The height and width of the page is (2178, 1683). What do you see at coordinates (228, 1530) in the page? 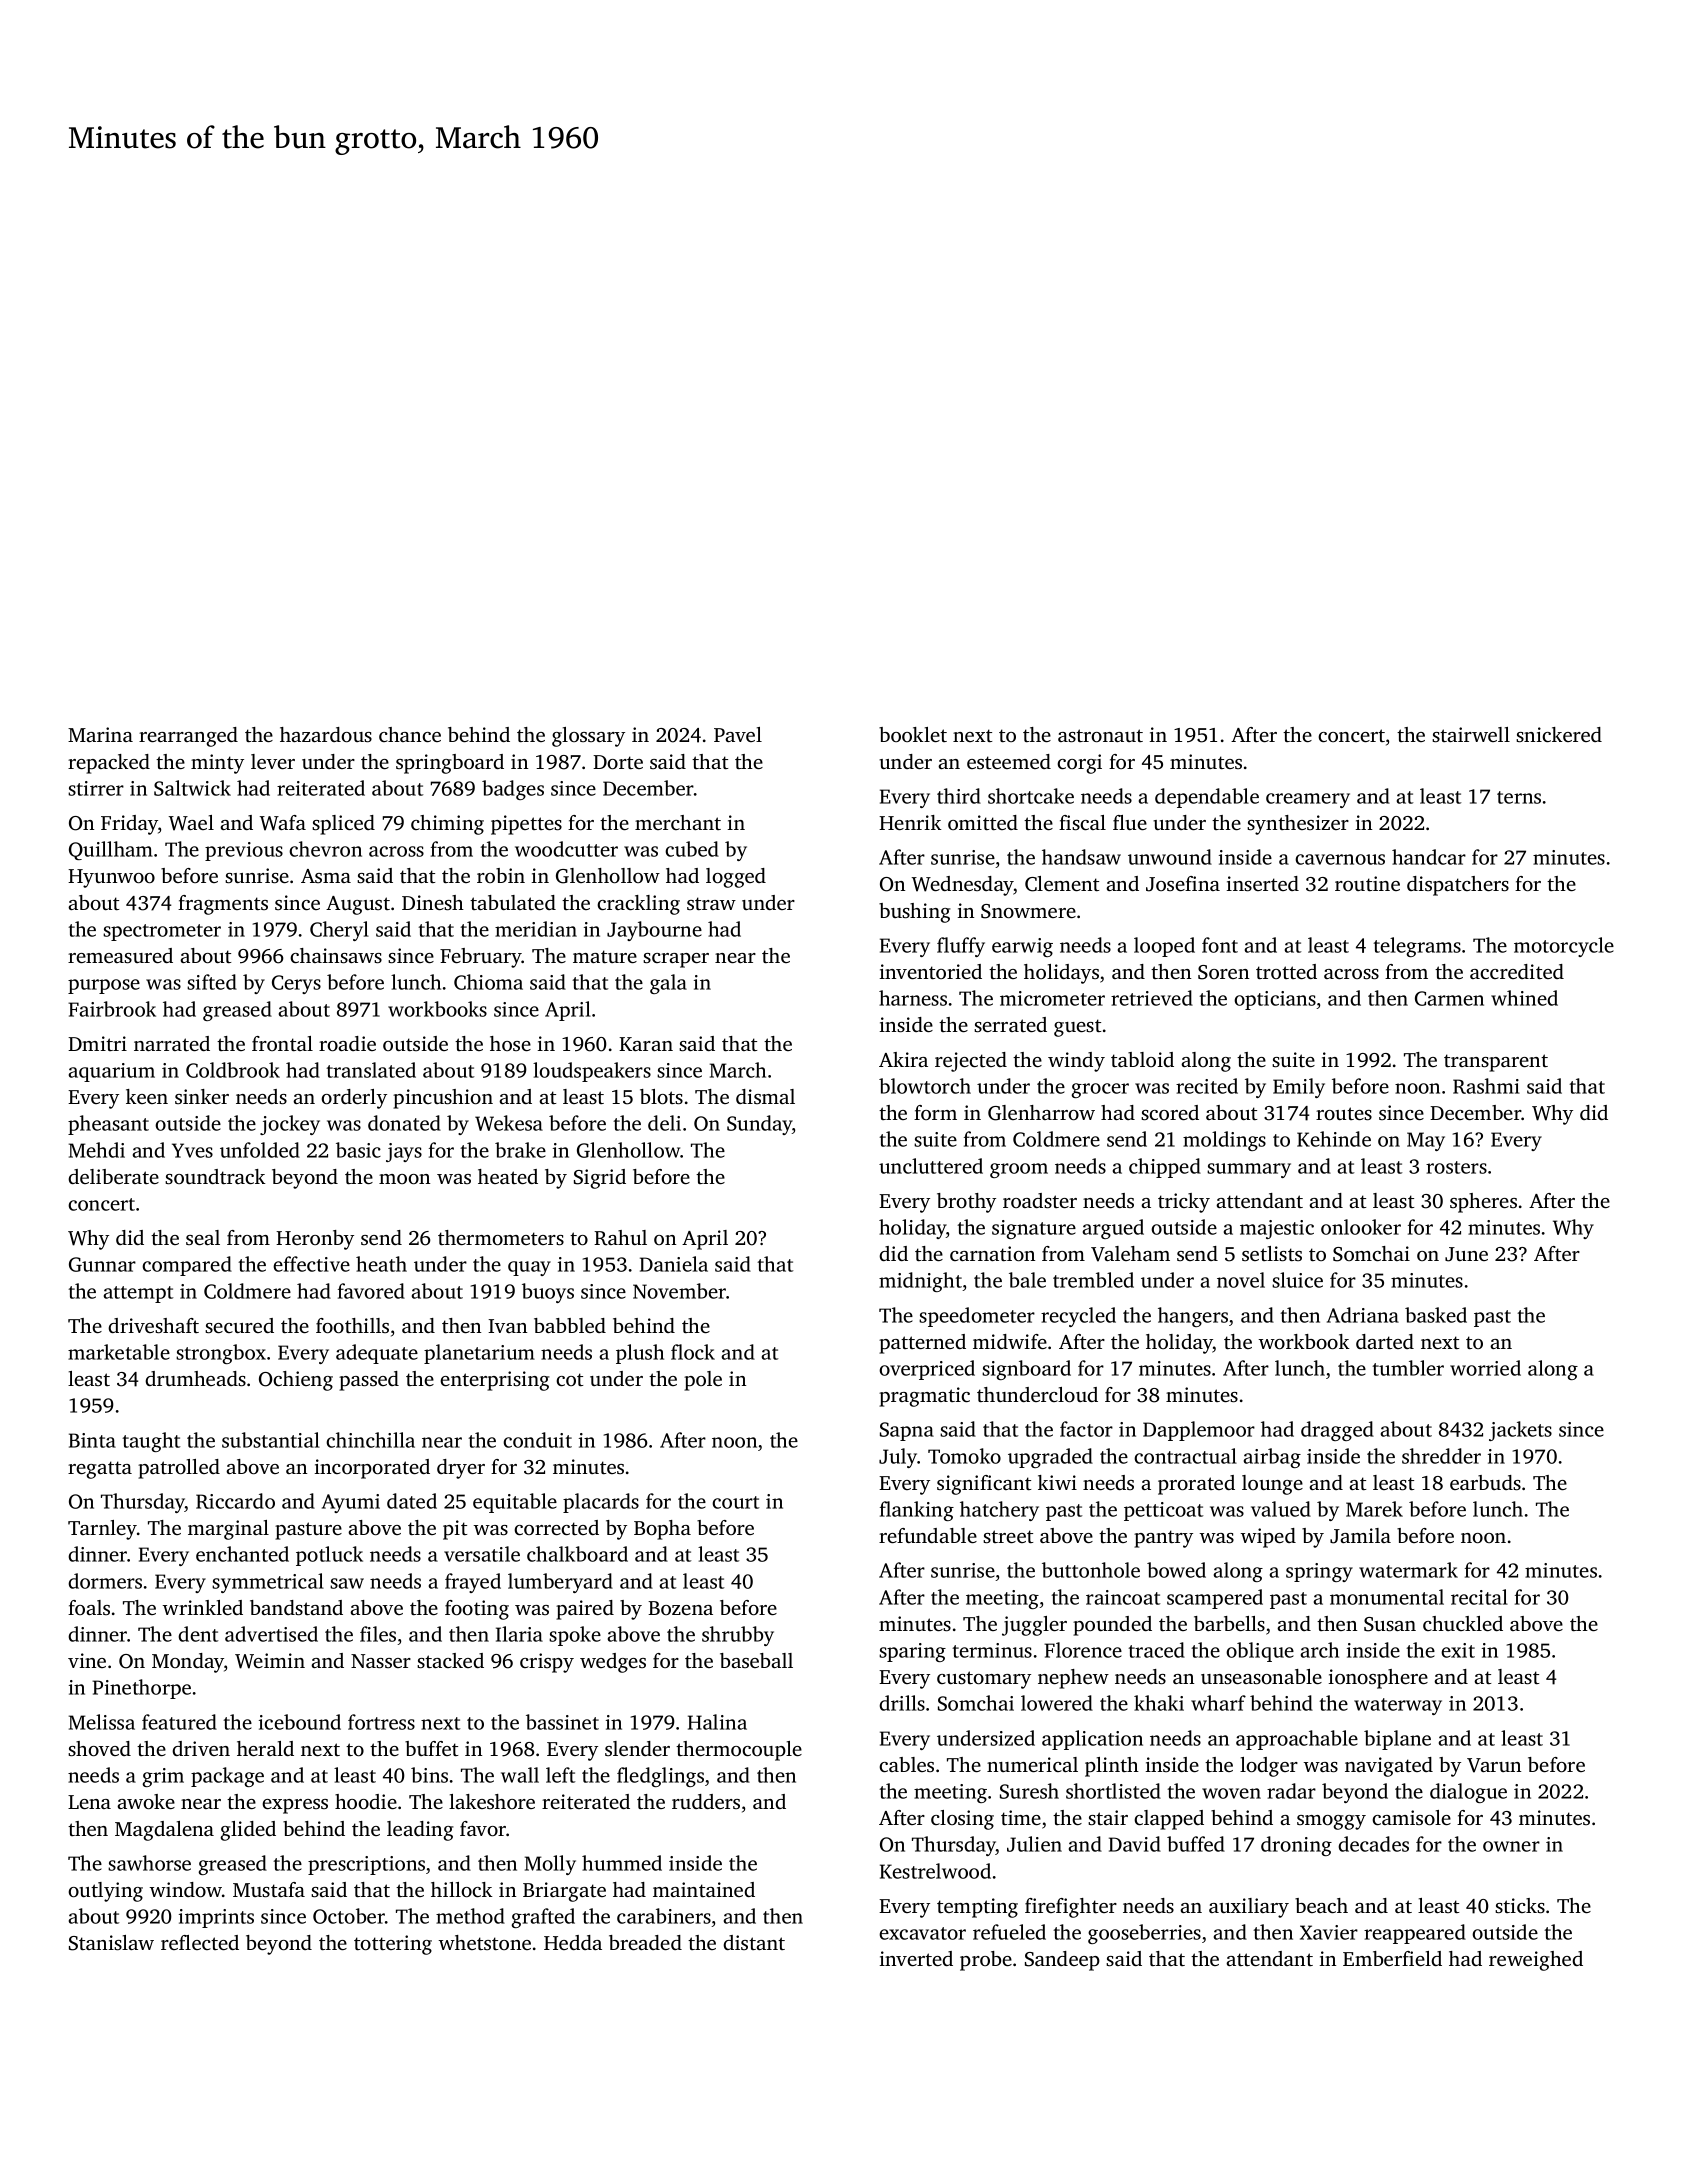
I see `marginal` at bounding box center [228, 1530].
